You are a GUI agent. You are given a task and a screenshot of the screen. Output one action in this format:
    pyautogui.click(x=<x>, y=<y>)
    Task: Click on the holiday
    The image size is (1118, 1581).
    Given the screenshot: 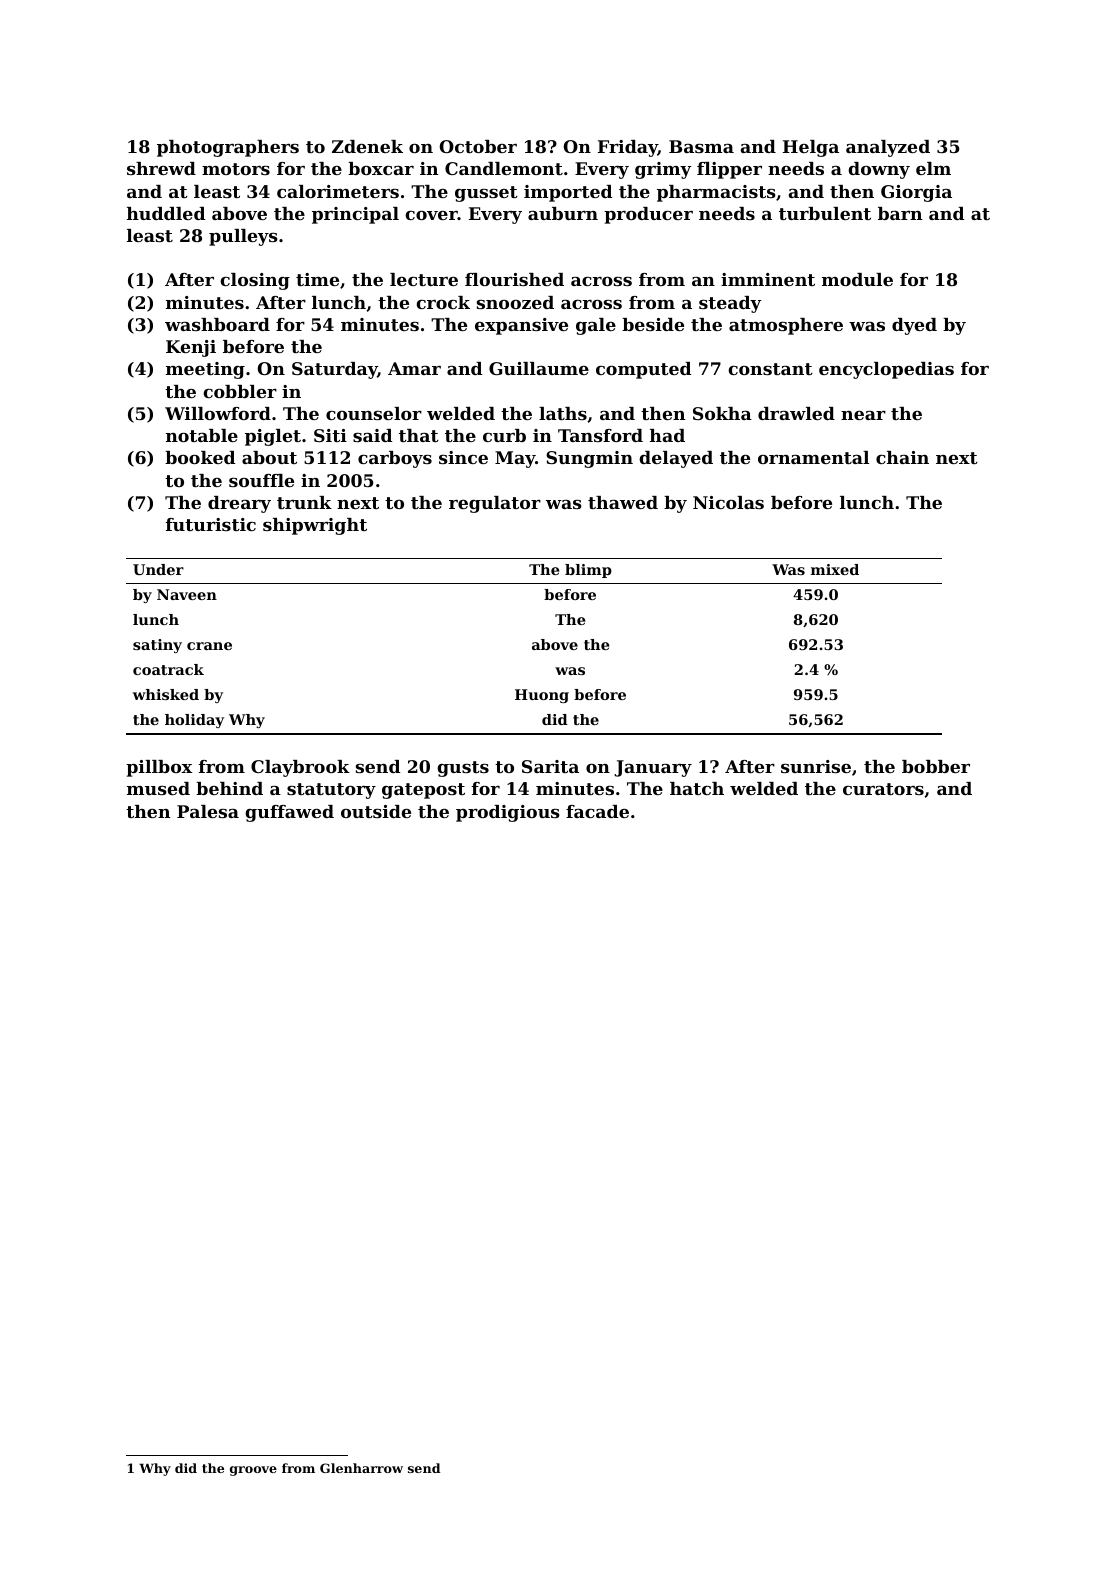 What is the action you would take?
    pyautogui.click(x=194, y=721)
